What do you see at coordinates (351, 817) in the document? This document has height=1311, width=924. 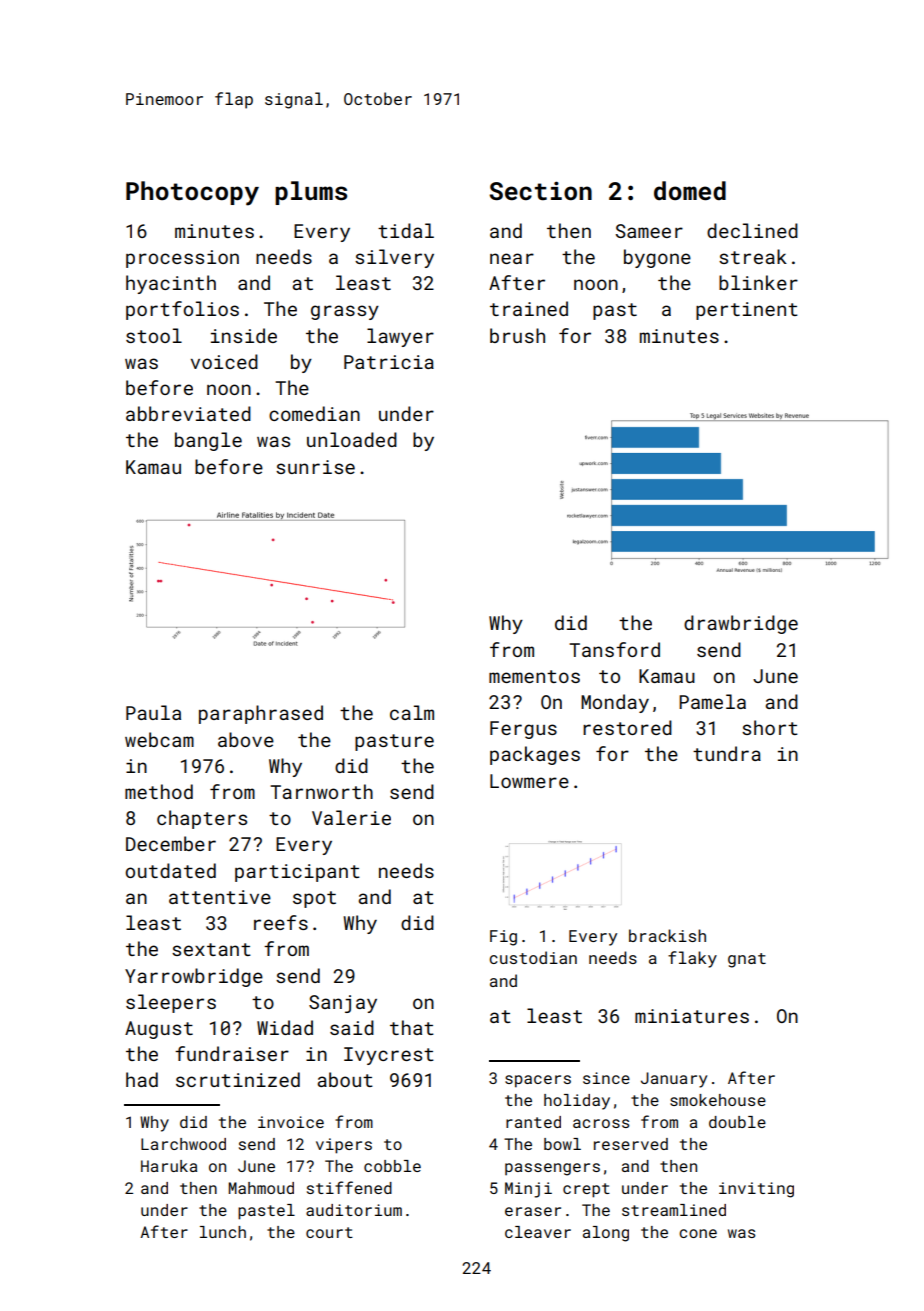 I see `Valerie` at bounding box center [351, 817].
